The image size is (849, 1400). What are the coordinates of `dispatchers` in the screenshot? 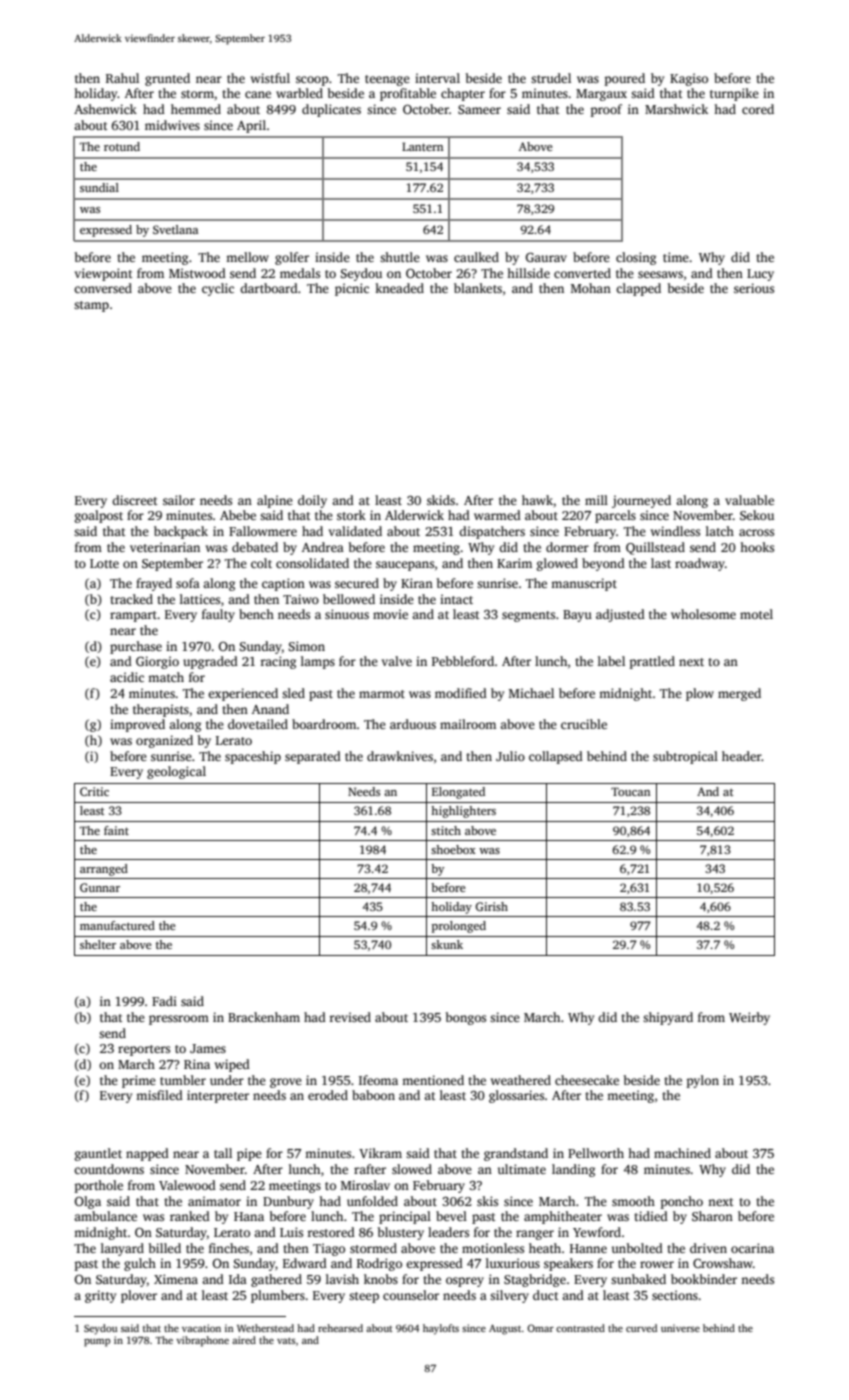 It's located at (492, 532).
